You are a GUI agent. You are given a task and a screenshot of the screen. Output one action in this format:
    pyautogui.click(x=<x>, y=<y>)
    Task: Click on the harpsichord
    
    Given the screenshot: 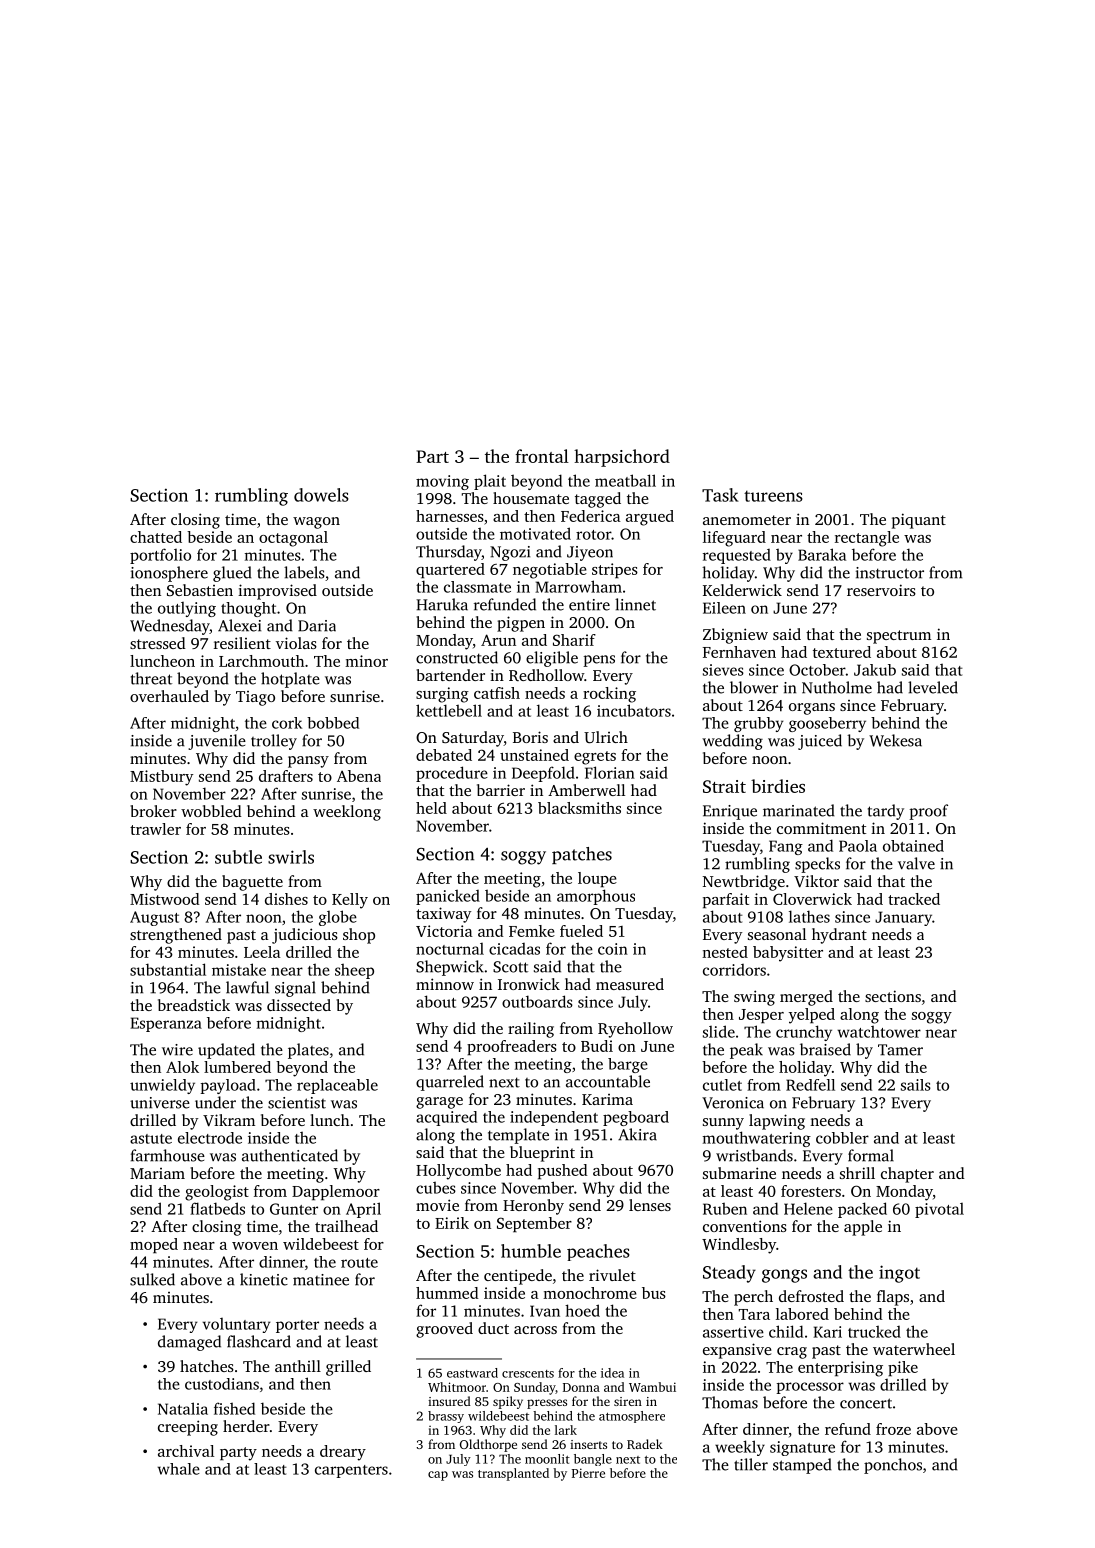 What is the action you would take?
    pyautogui.click(x=622, y=458)
